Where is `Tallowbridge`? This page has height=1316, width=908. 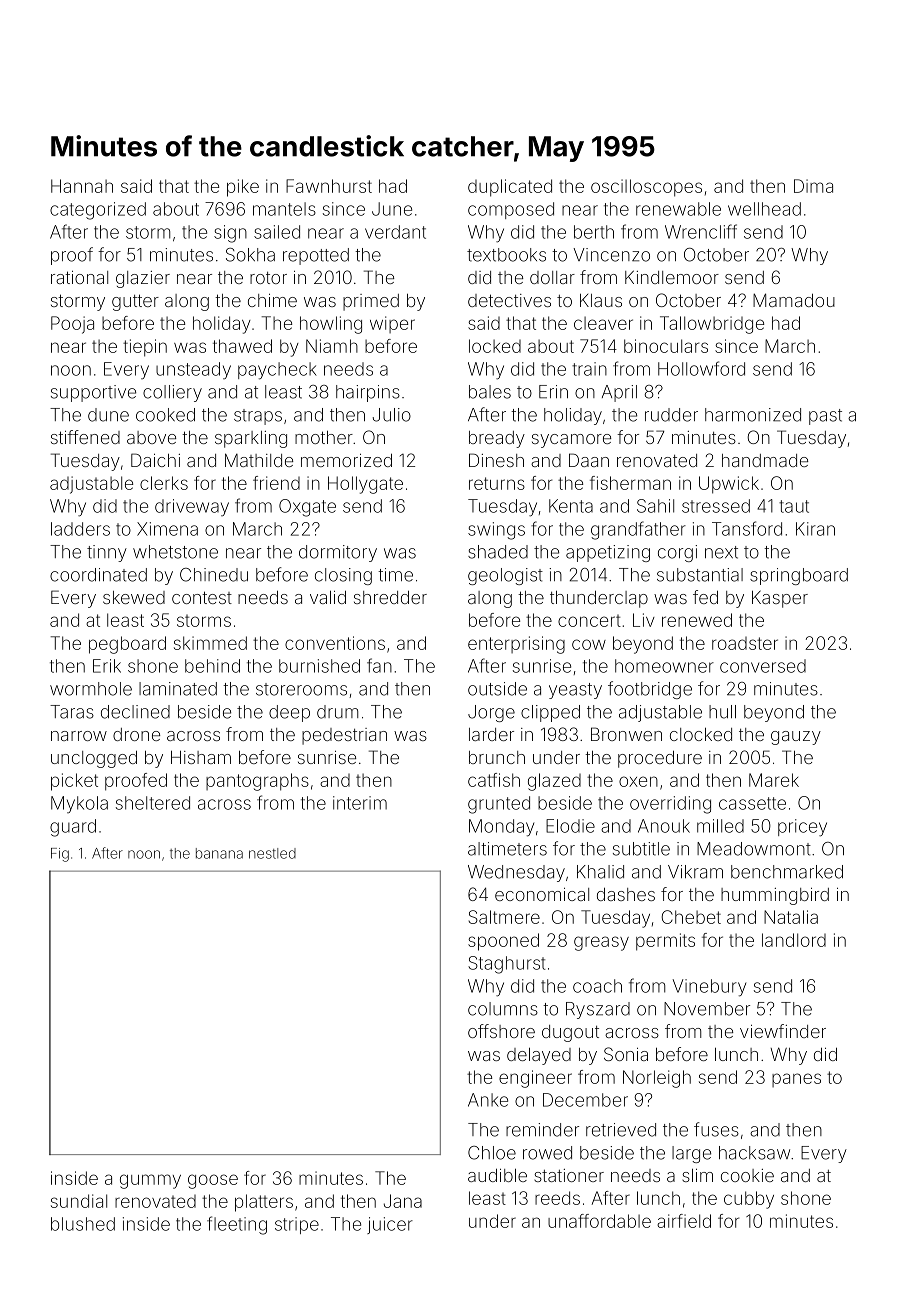 Tallowbridge is located at coordinates (712, 325).
